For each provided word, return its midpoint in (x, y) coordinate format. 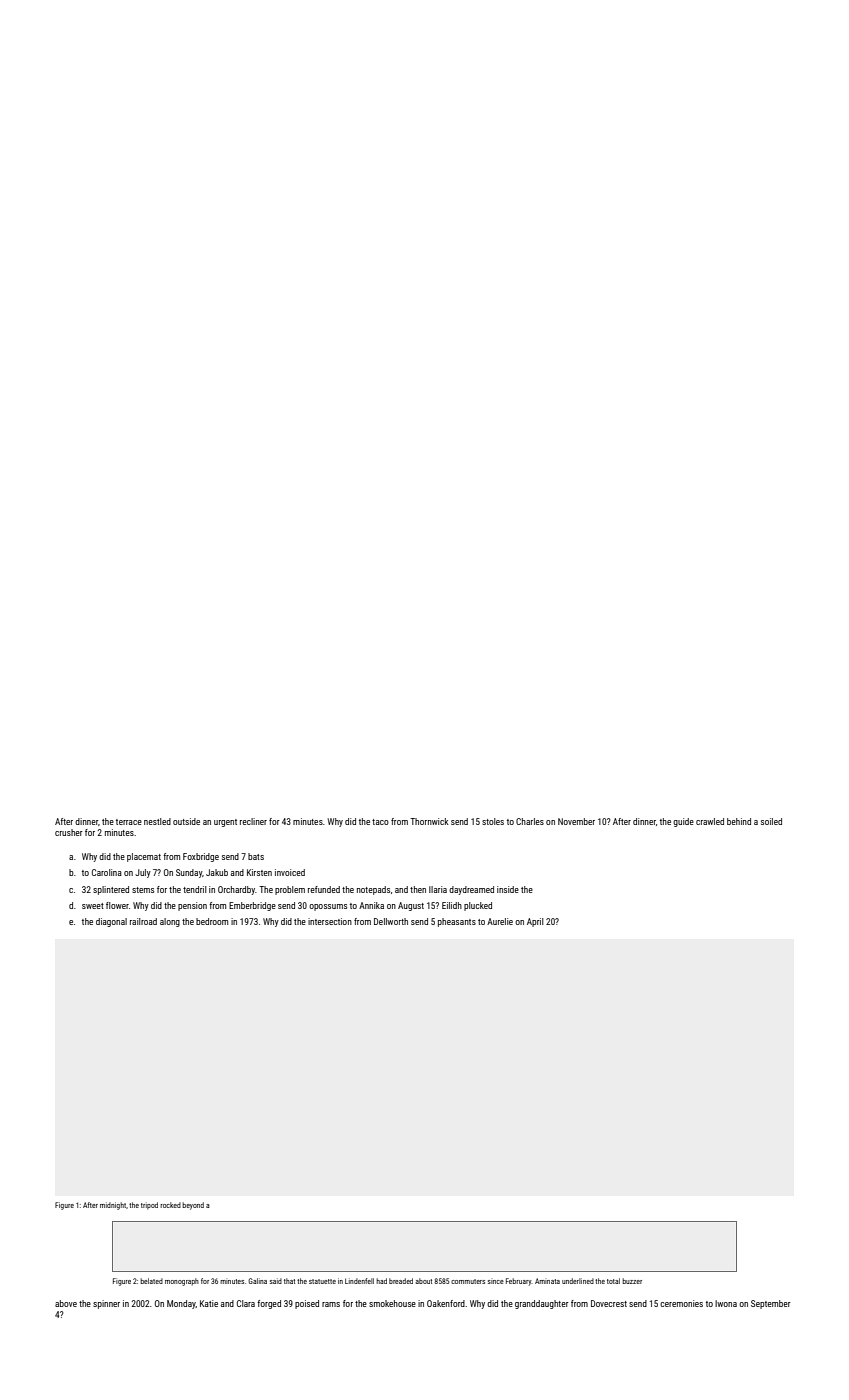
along (170, 922)
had (381, 1281)
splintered (111, 890)
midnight (113, 1206)
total (613, 1281)
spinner (106, 1304)
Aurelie (500, 921)
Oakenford (446, 1303)
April (535, 922)
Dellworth (391, 921)
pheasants (457, 922)
